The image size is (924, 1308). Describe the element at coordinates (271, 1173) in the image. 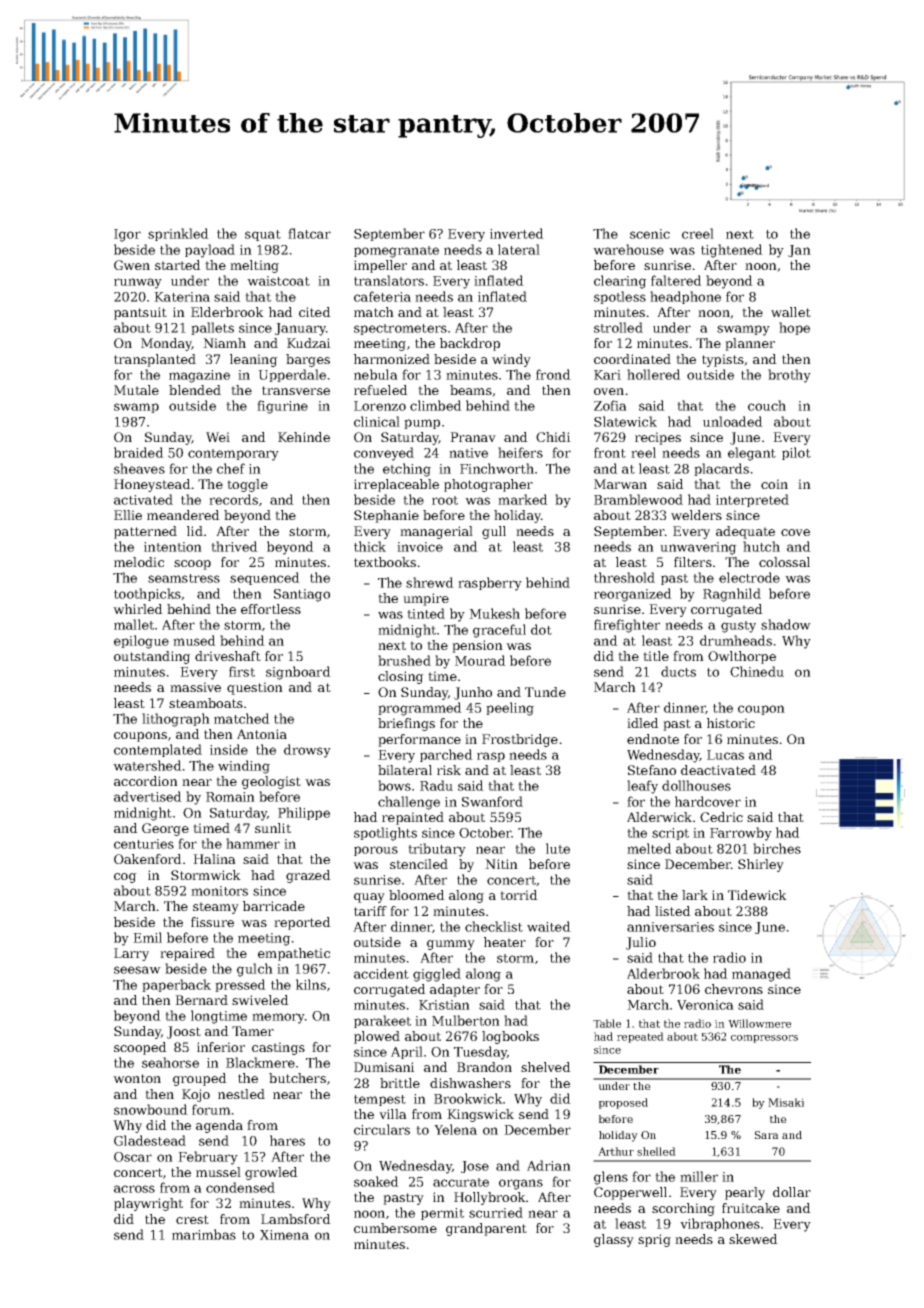

I see `growled` at that location.
